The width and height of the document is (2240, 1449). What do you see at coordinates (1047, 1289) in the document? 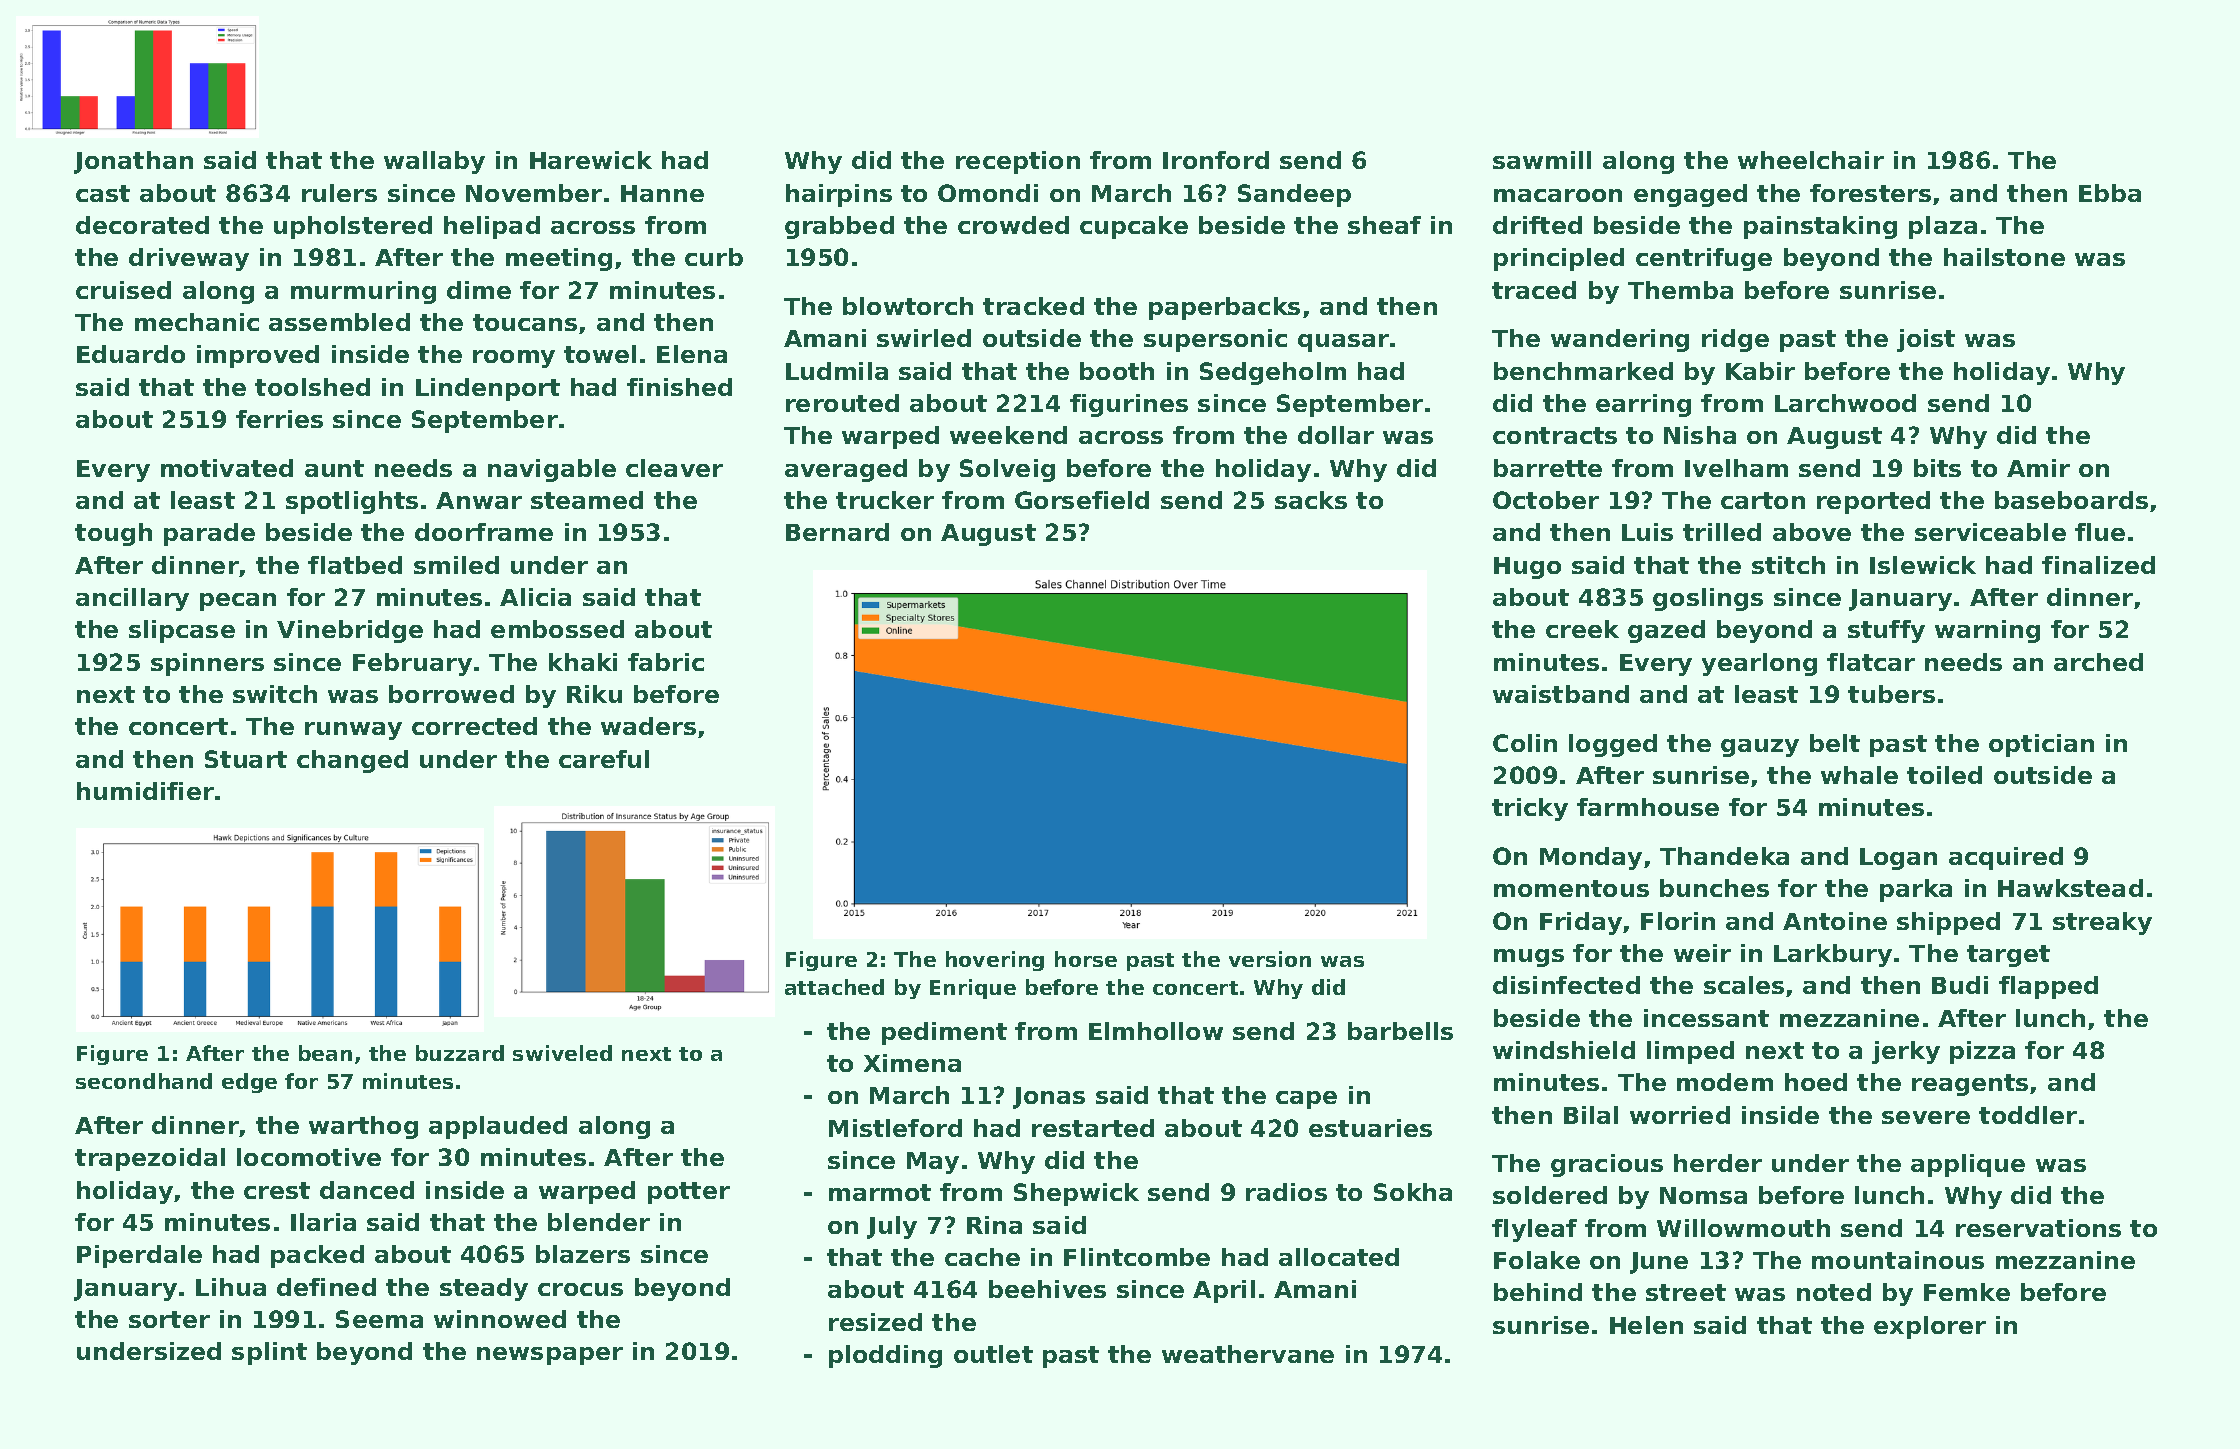
I see `beehives` at bounding box center [1047, 1289].
